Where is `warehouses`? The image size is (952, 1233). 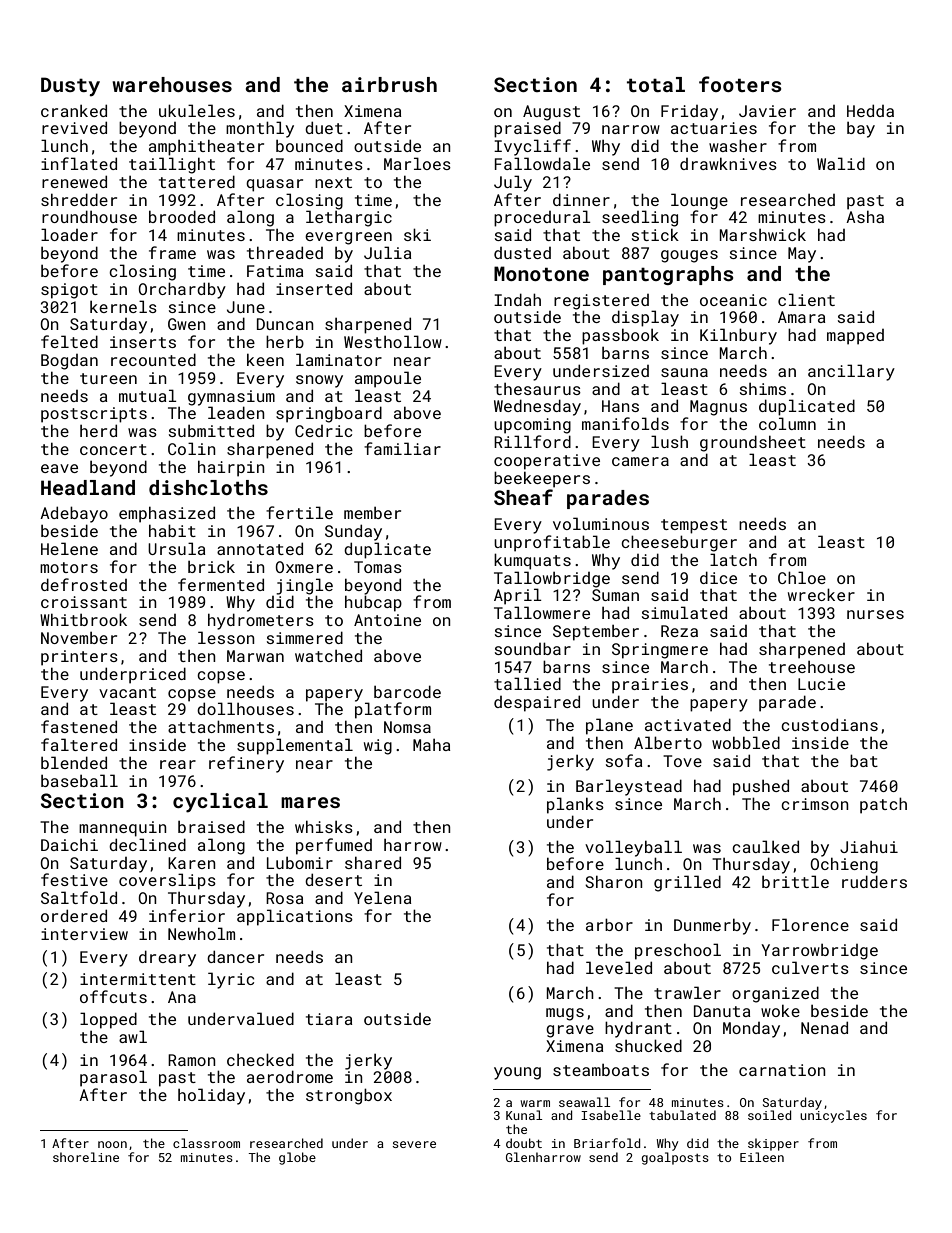
warehouses is located at coordinates (172, 84).
